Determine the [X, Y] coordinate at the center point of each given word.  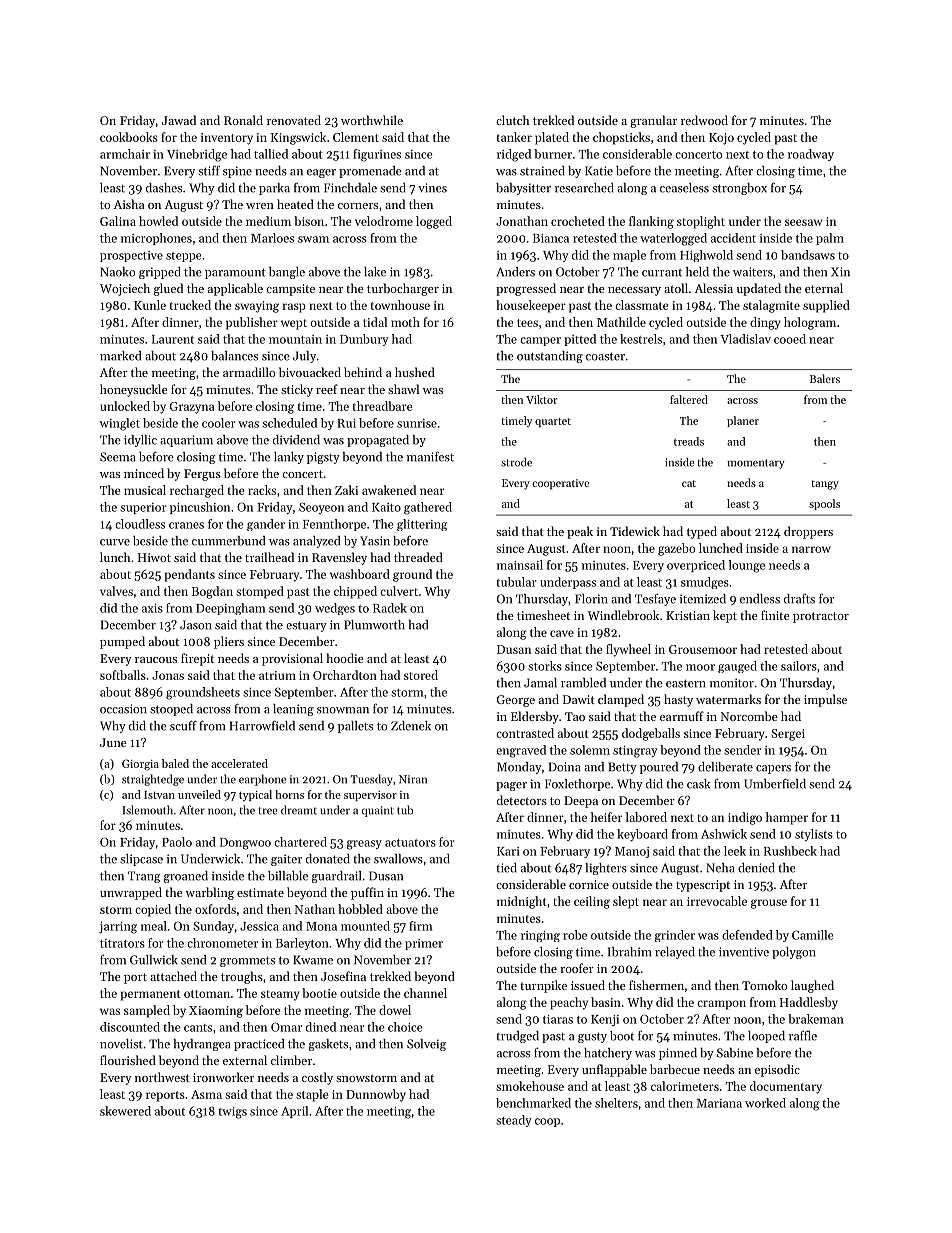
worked [765, 1103]
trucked [190, 305]
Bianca [551, 238]
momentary [755, 464]
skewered [125, 1111]
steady [514, 1121]
